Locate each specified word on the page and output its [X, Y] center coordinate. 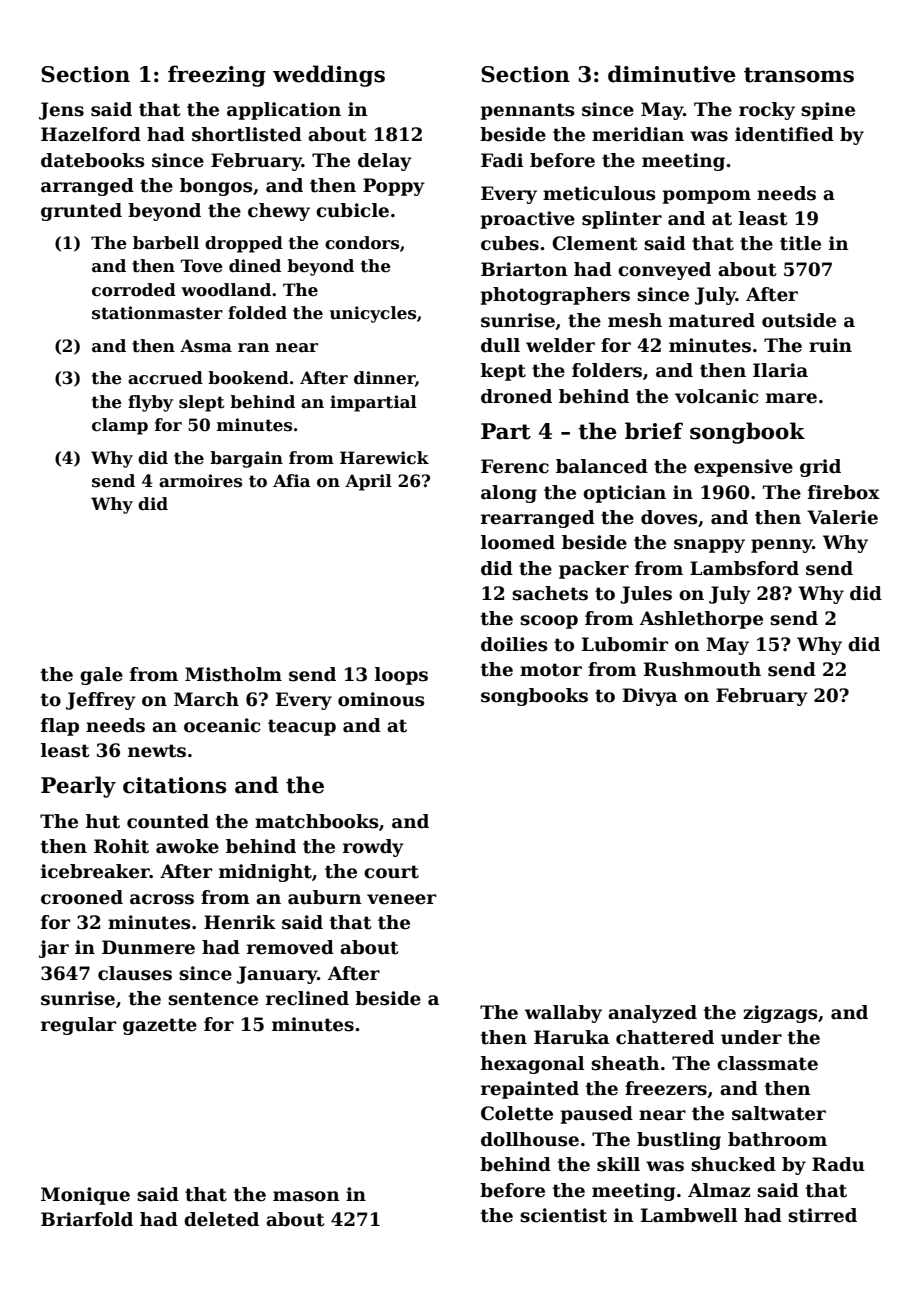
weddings [329, 76]
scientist [563, 1215]
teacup [302, 727]
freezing [217, 76]
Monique [85, 1196]
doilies [514, 644]
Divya [650, 697]
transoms [799, 75]
